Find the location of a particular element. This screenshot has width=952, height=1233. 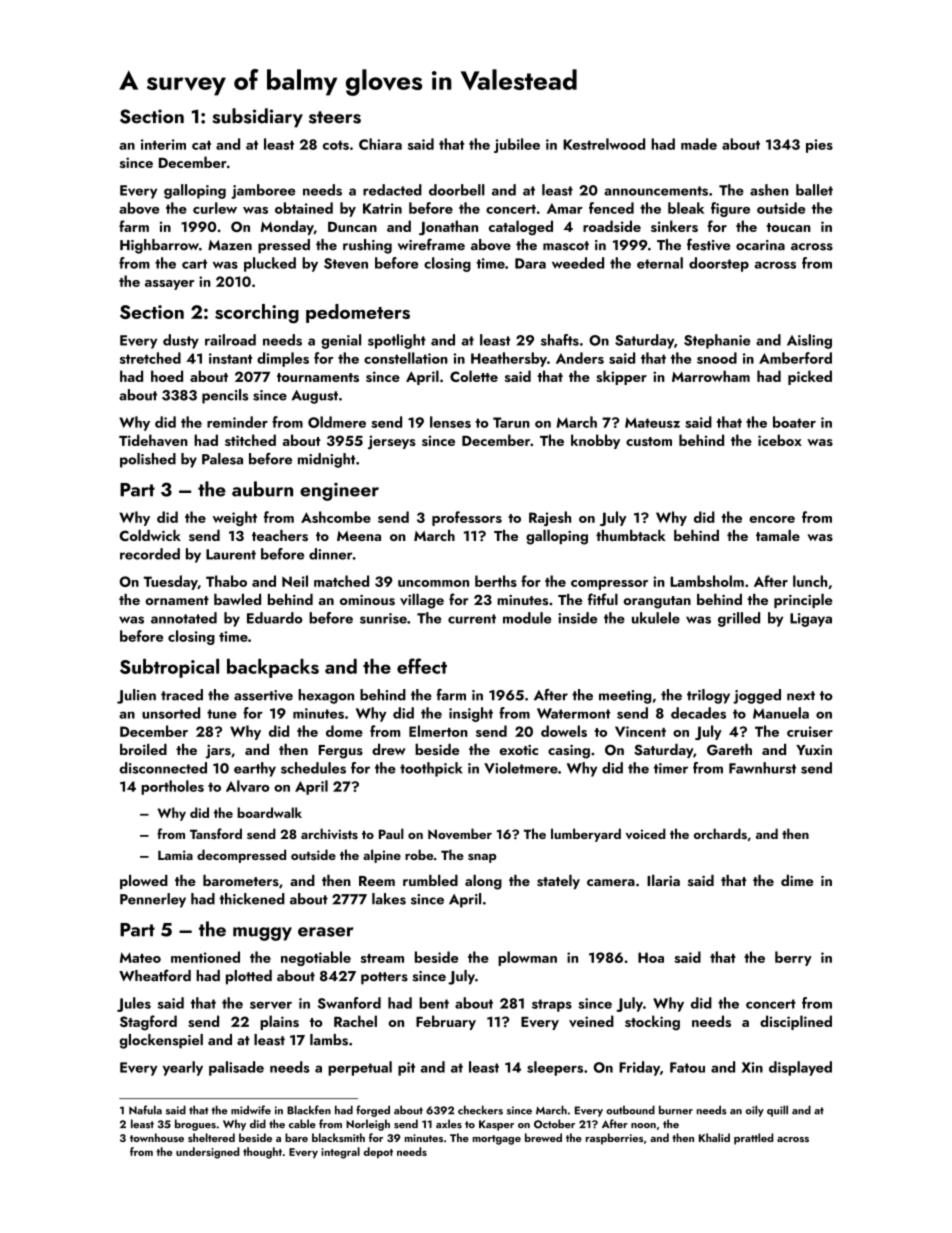

integral is located at coordinates (340, 1153).
